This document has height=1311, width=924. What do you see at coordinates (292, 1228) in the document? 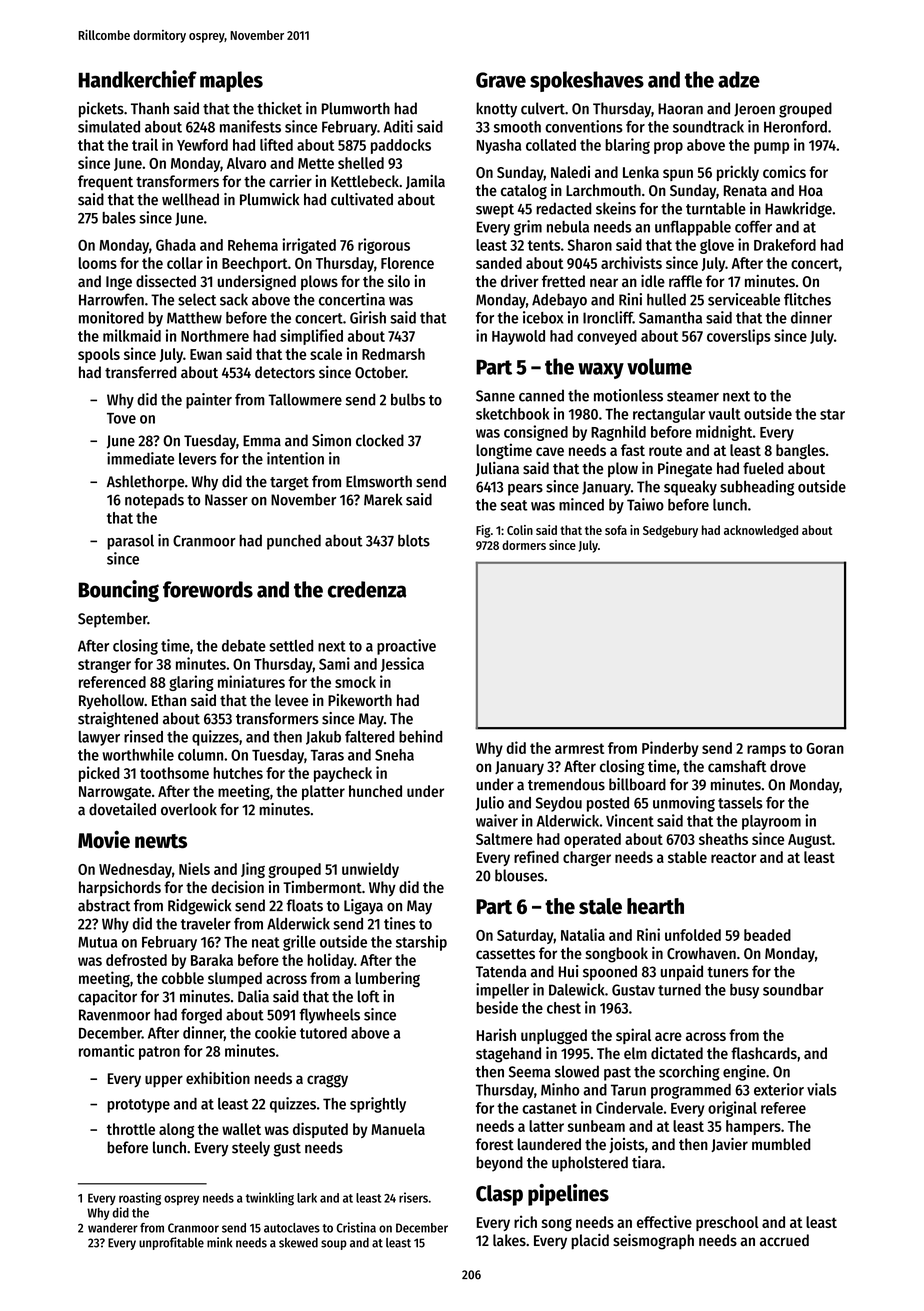
I see `autoclaves` at bounding box center [292, 1228].
